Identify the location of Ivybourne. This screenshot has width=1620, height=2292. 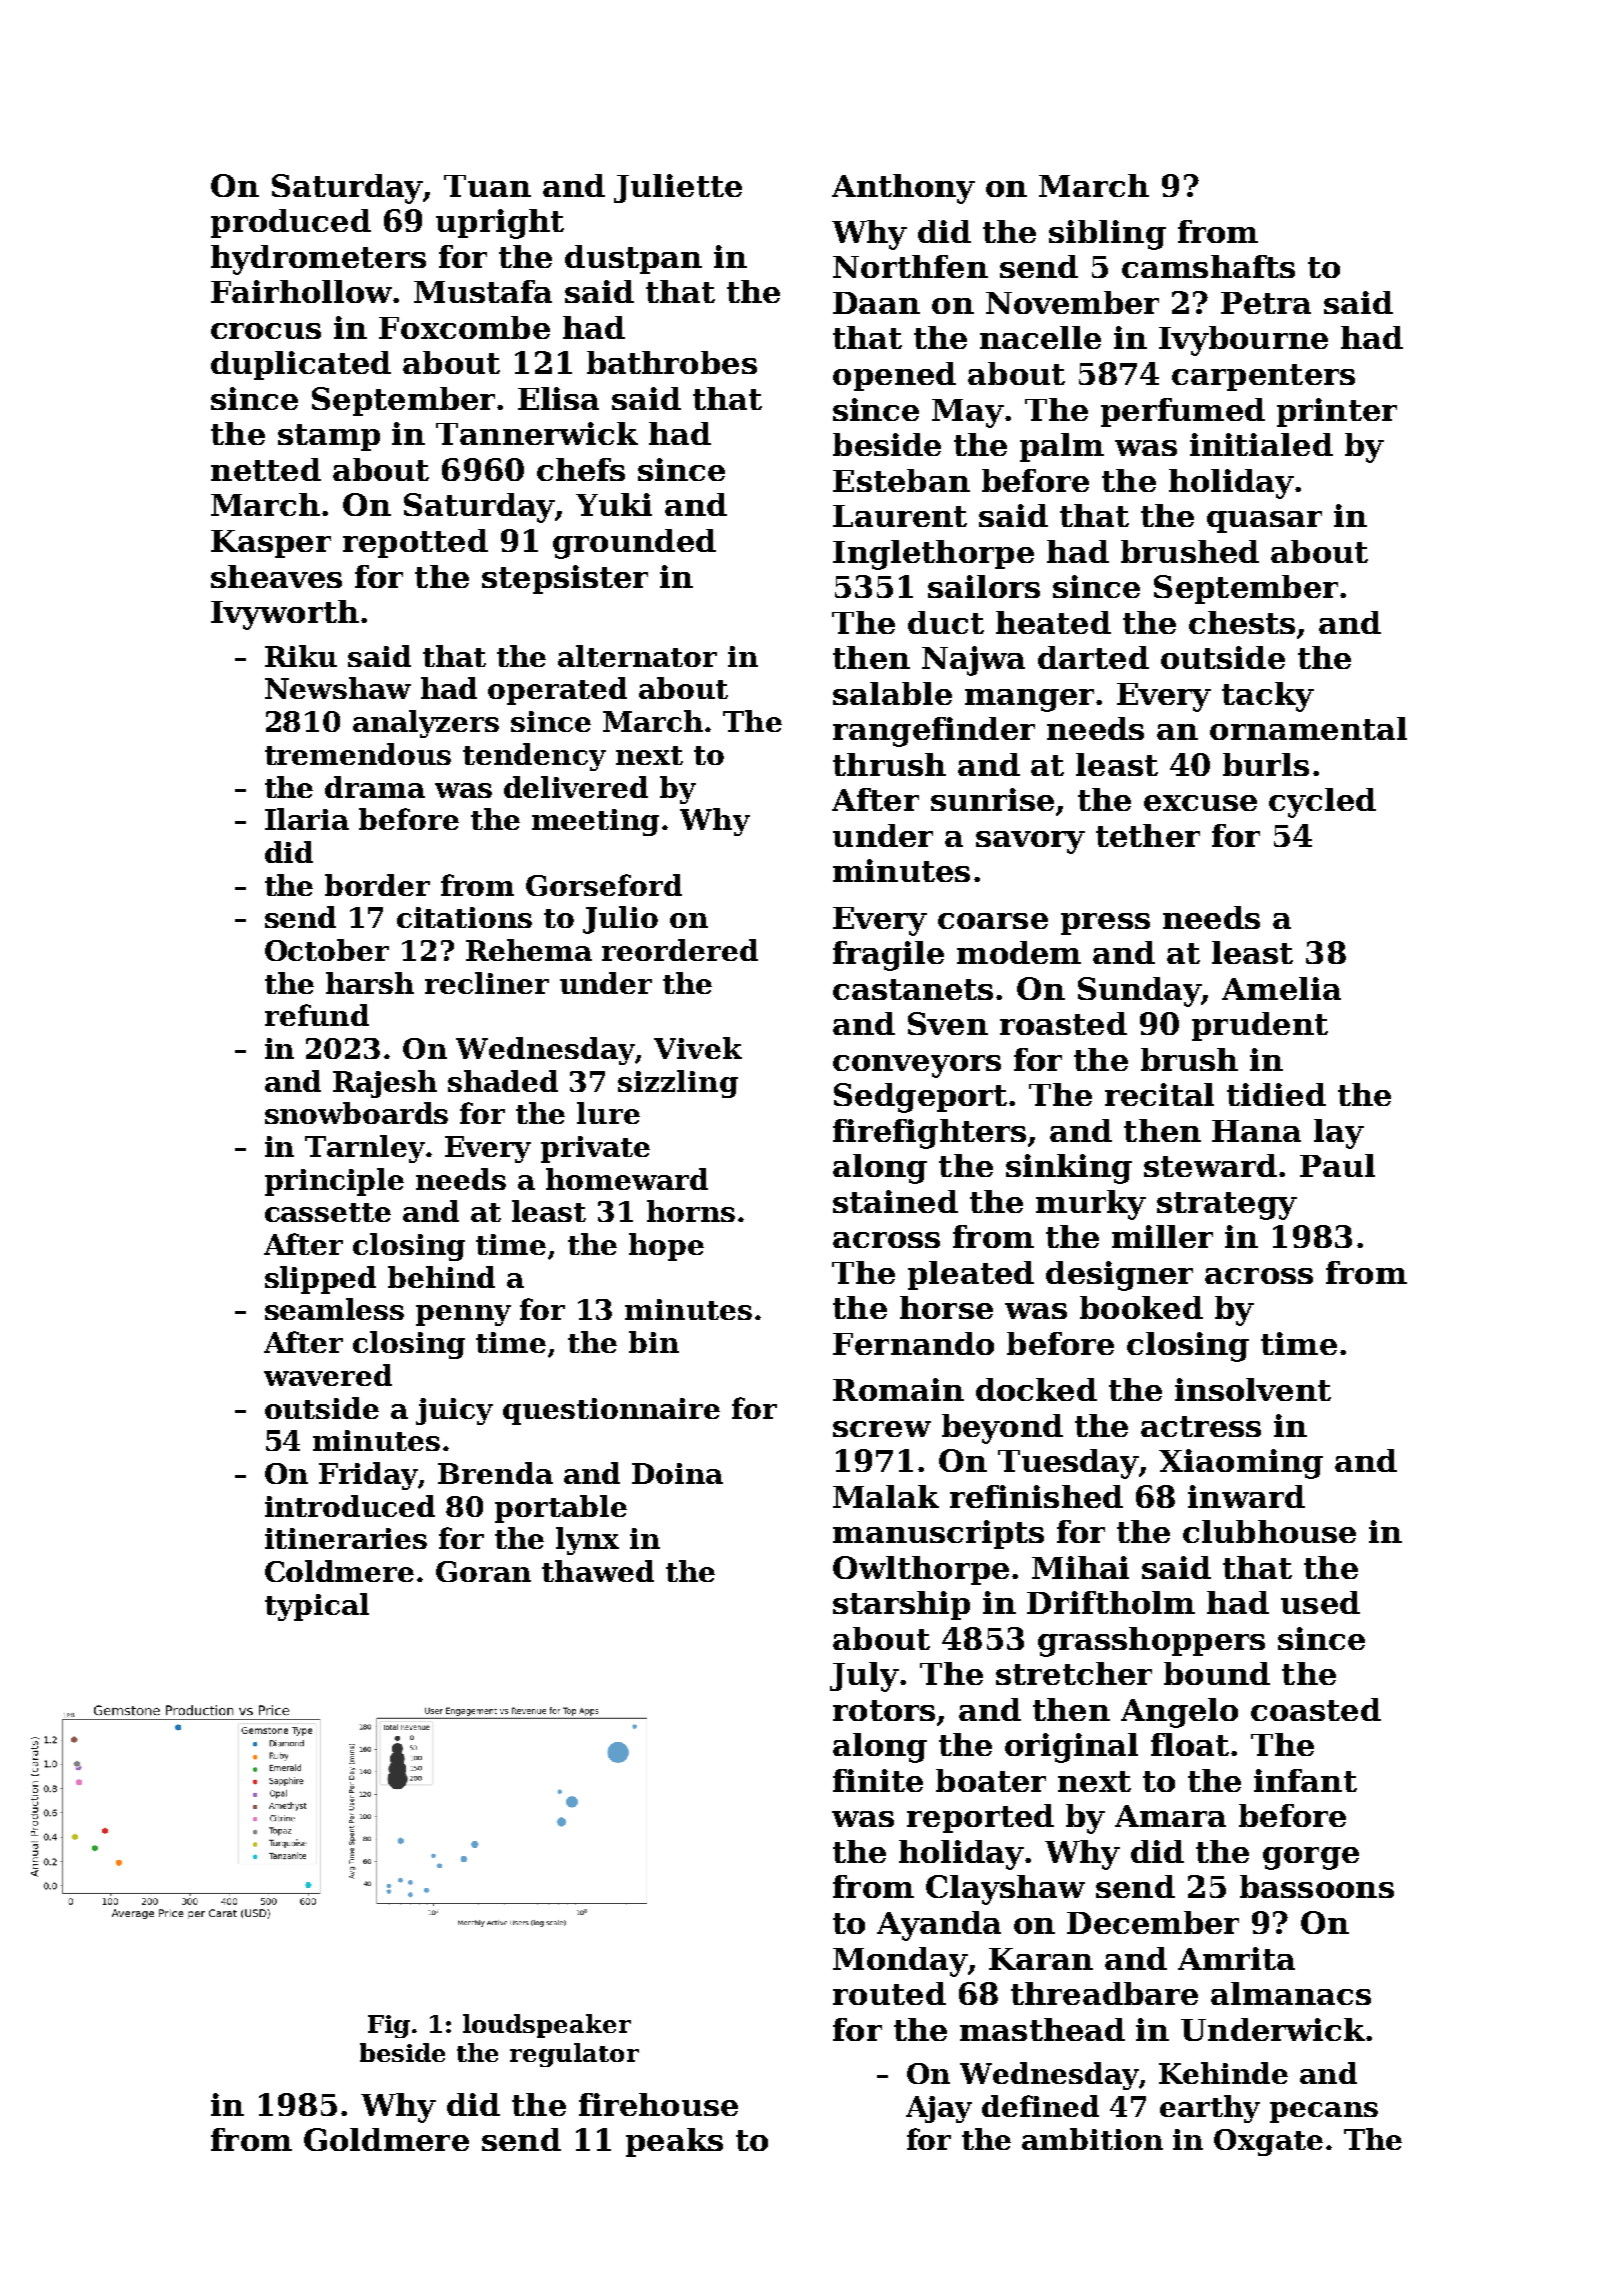
(1243, 341).
